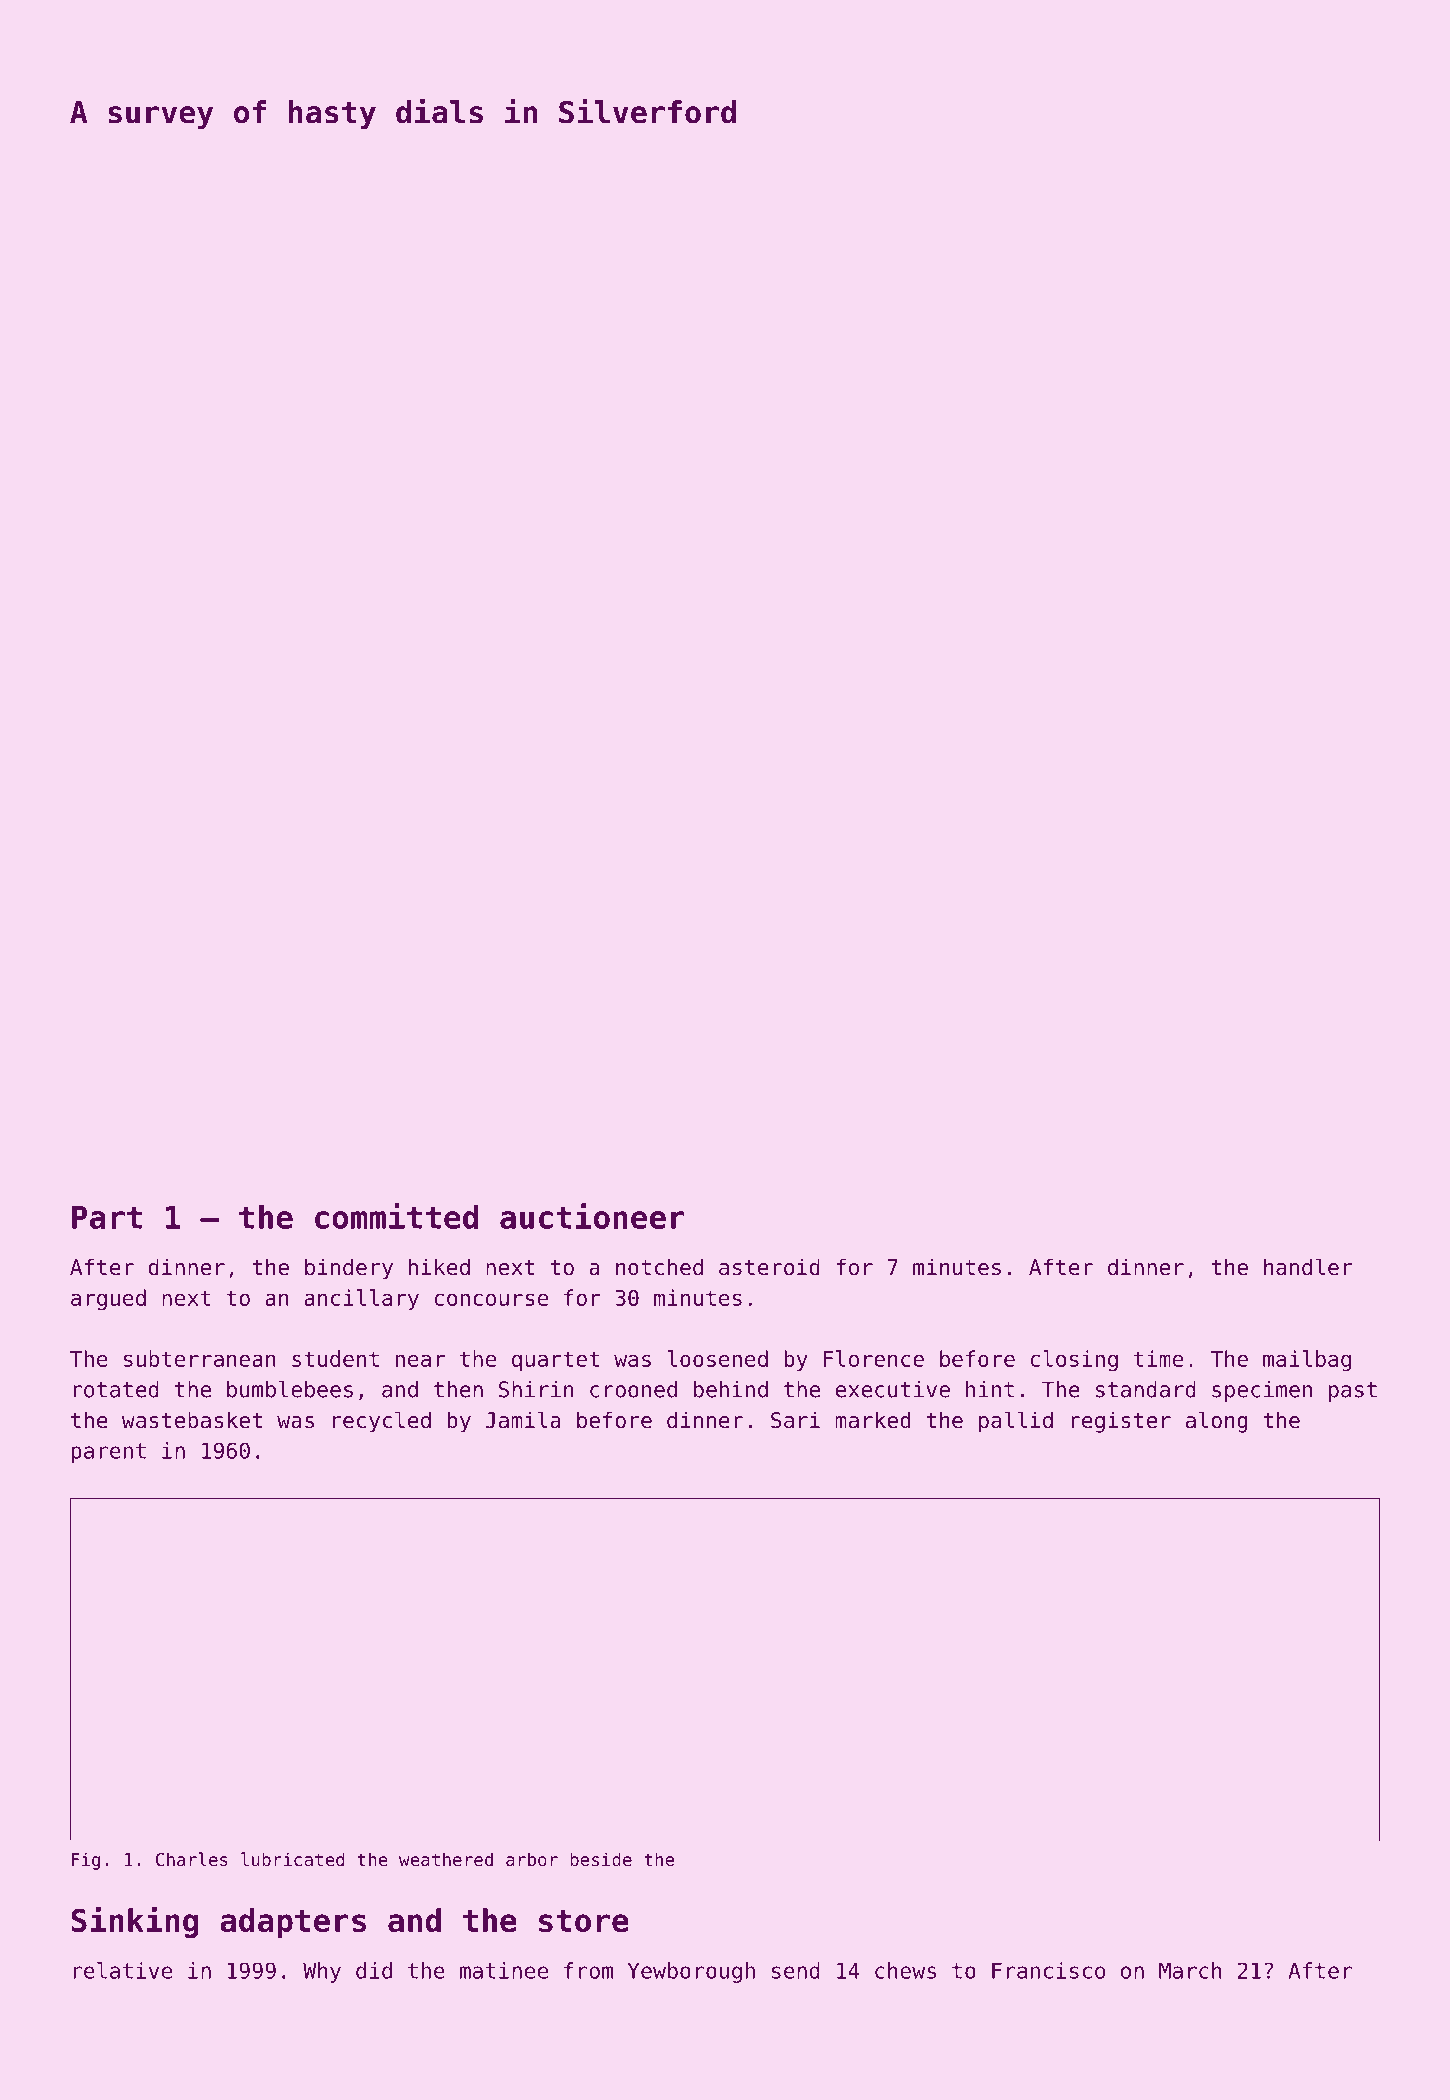  I want to click on student, so click(335, 1358).
